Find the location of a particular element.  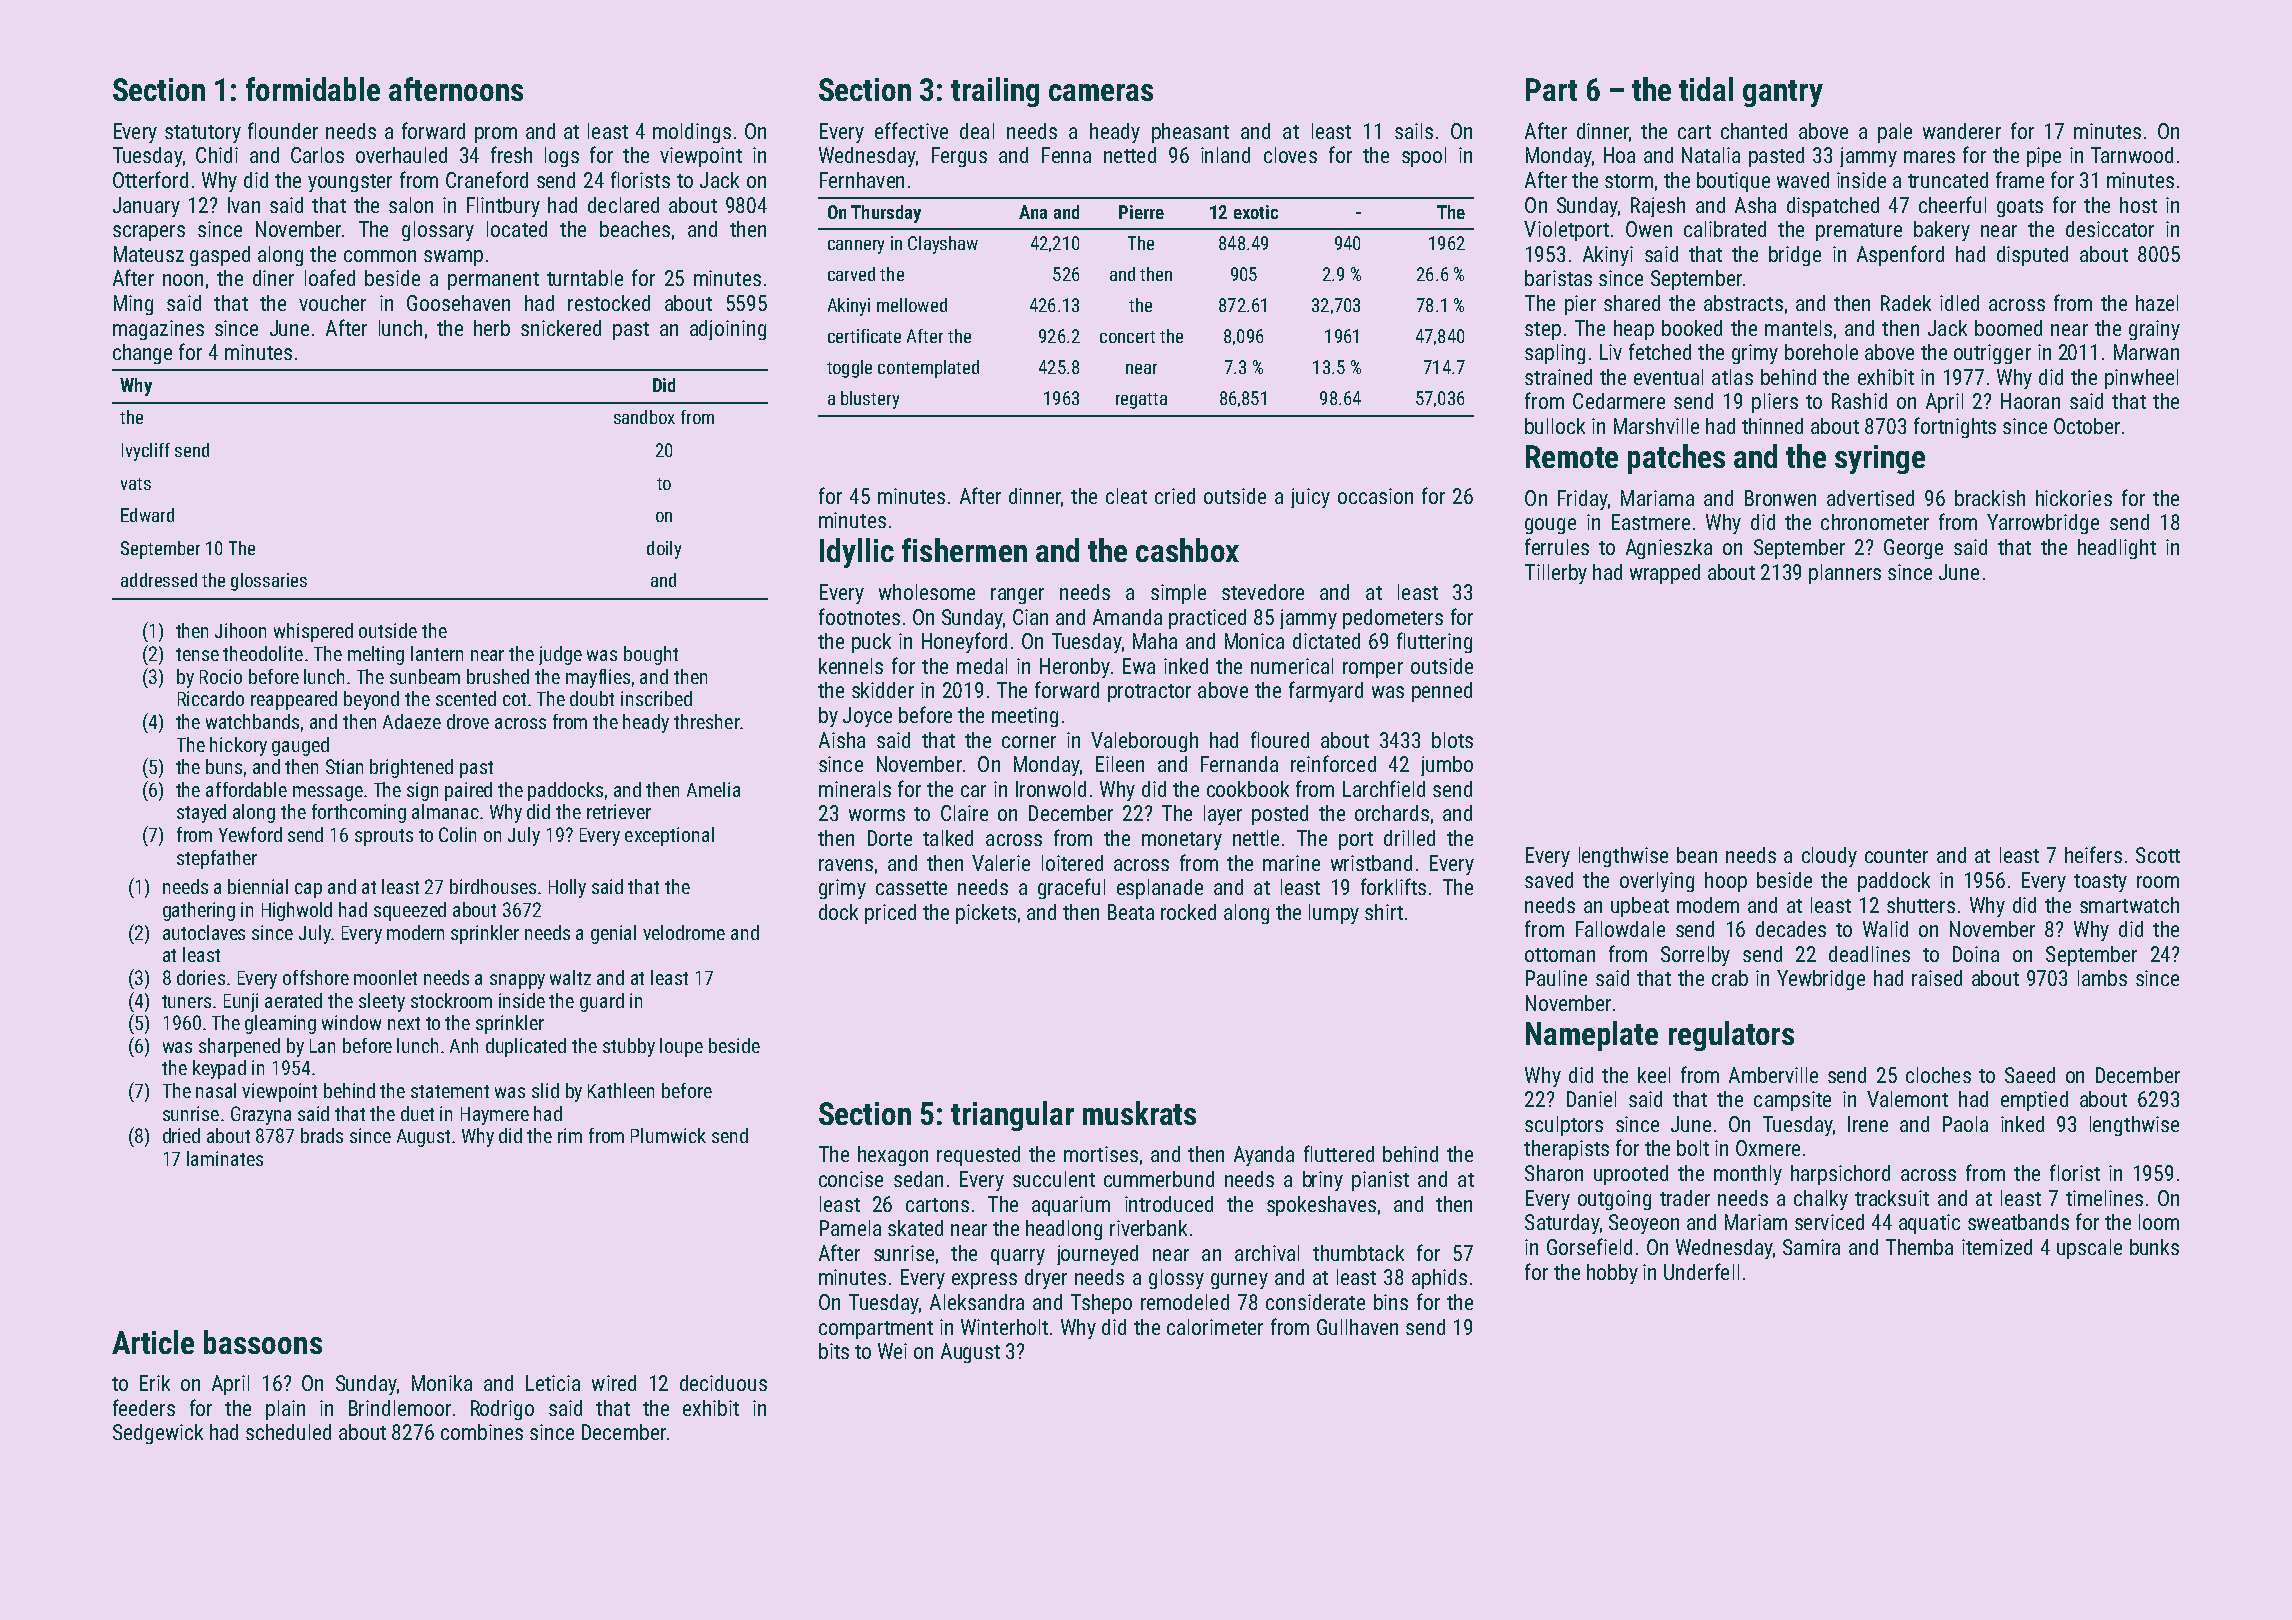

combines is located at coordinates (482, 1432).
